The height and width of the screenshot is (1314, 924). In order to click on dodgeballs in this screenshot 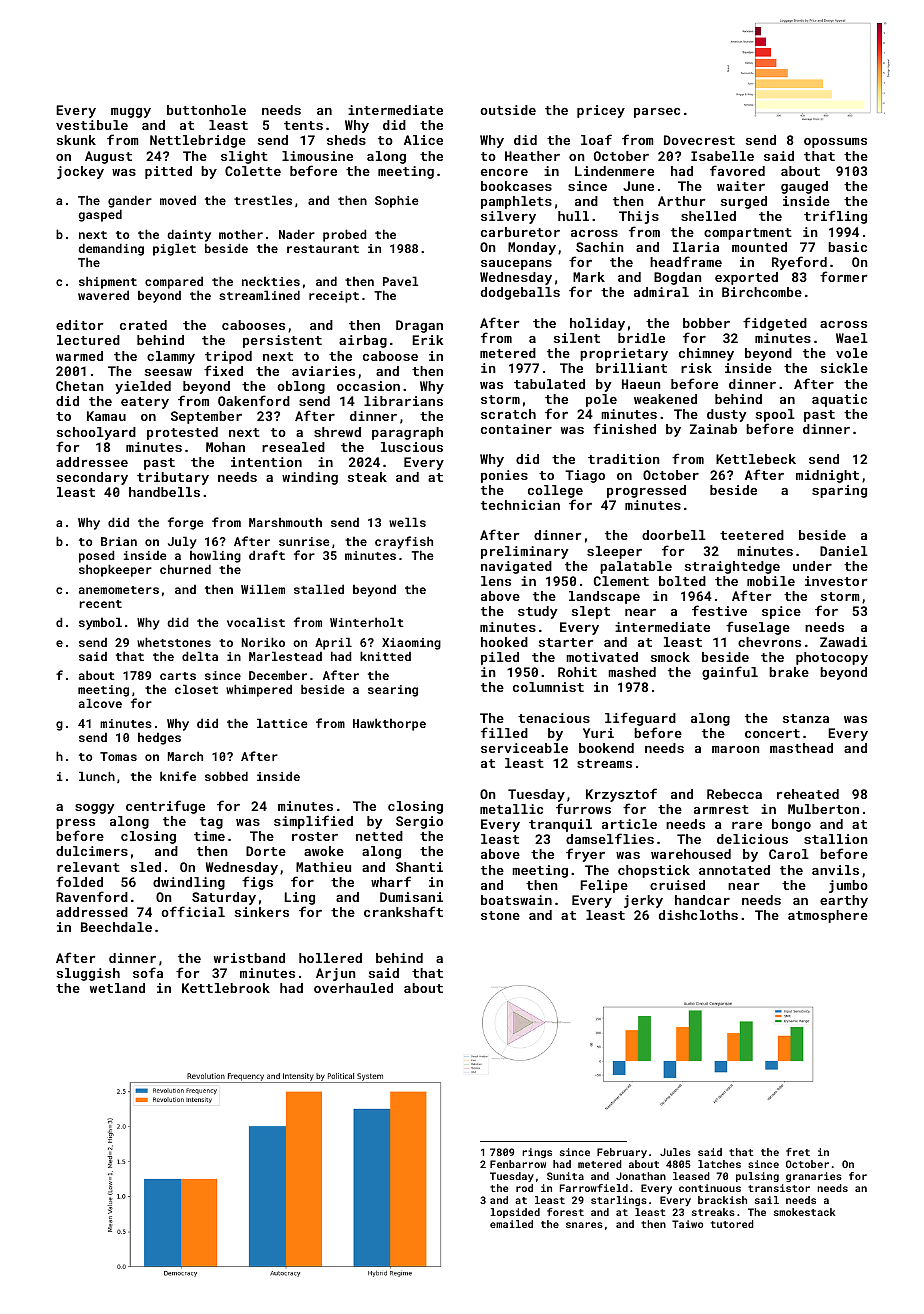, I will do `click(520, 293)`.
